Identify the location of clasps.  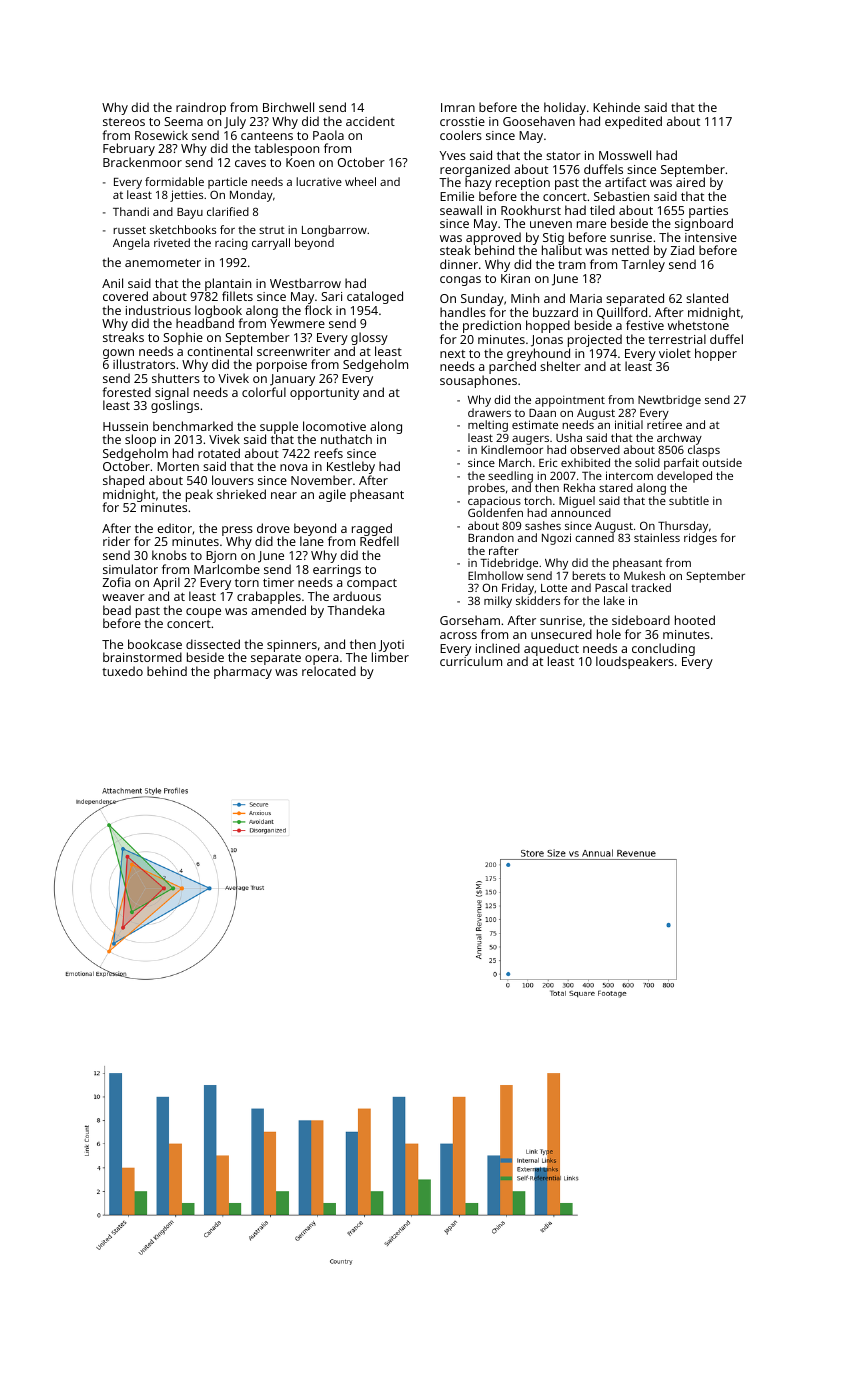
(704, 451).
